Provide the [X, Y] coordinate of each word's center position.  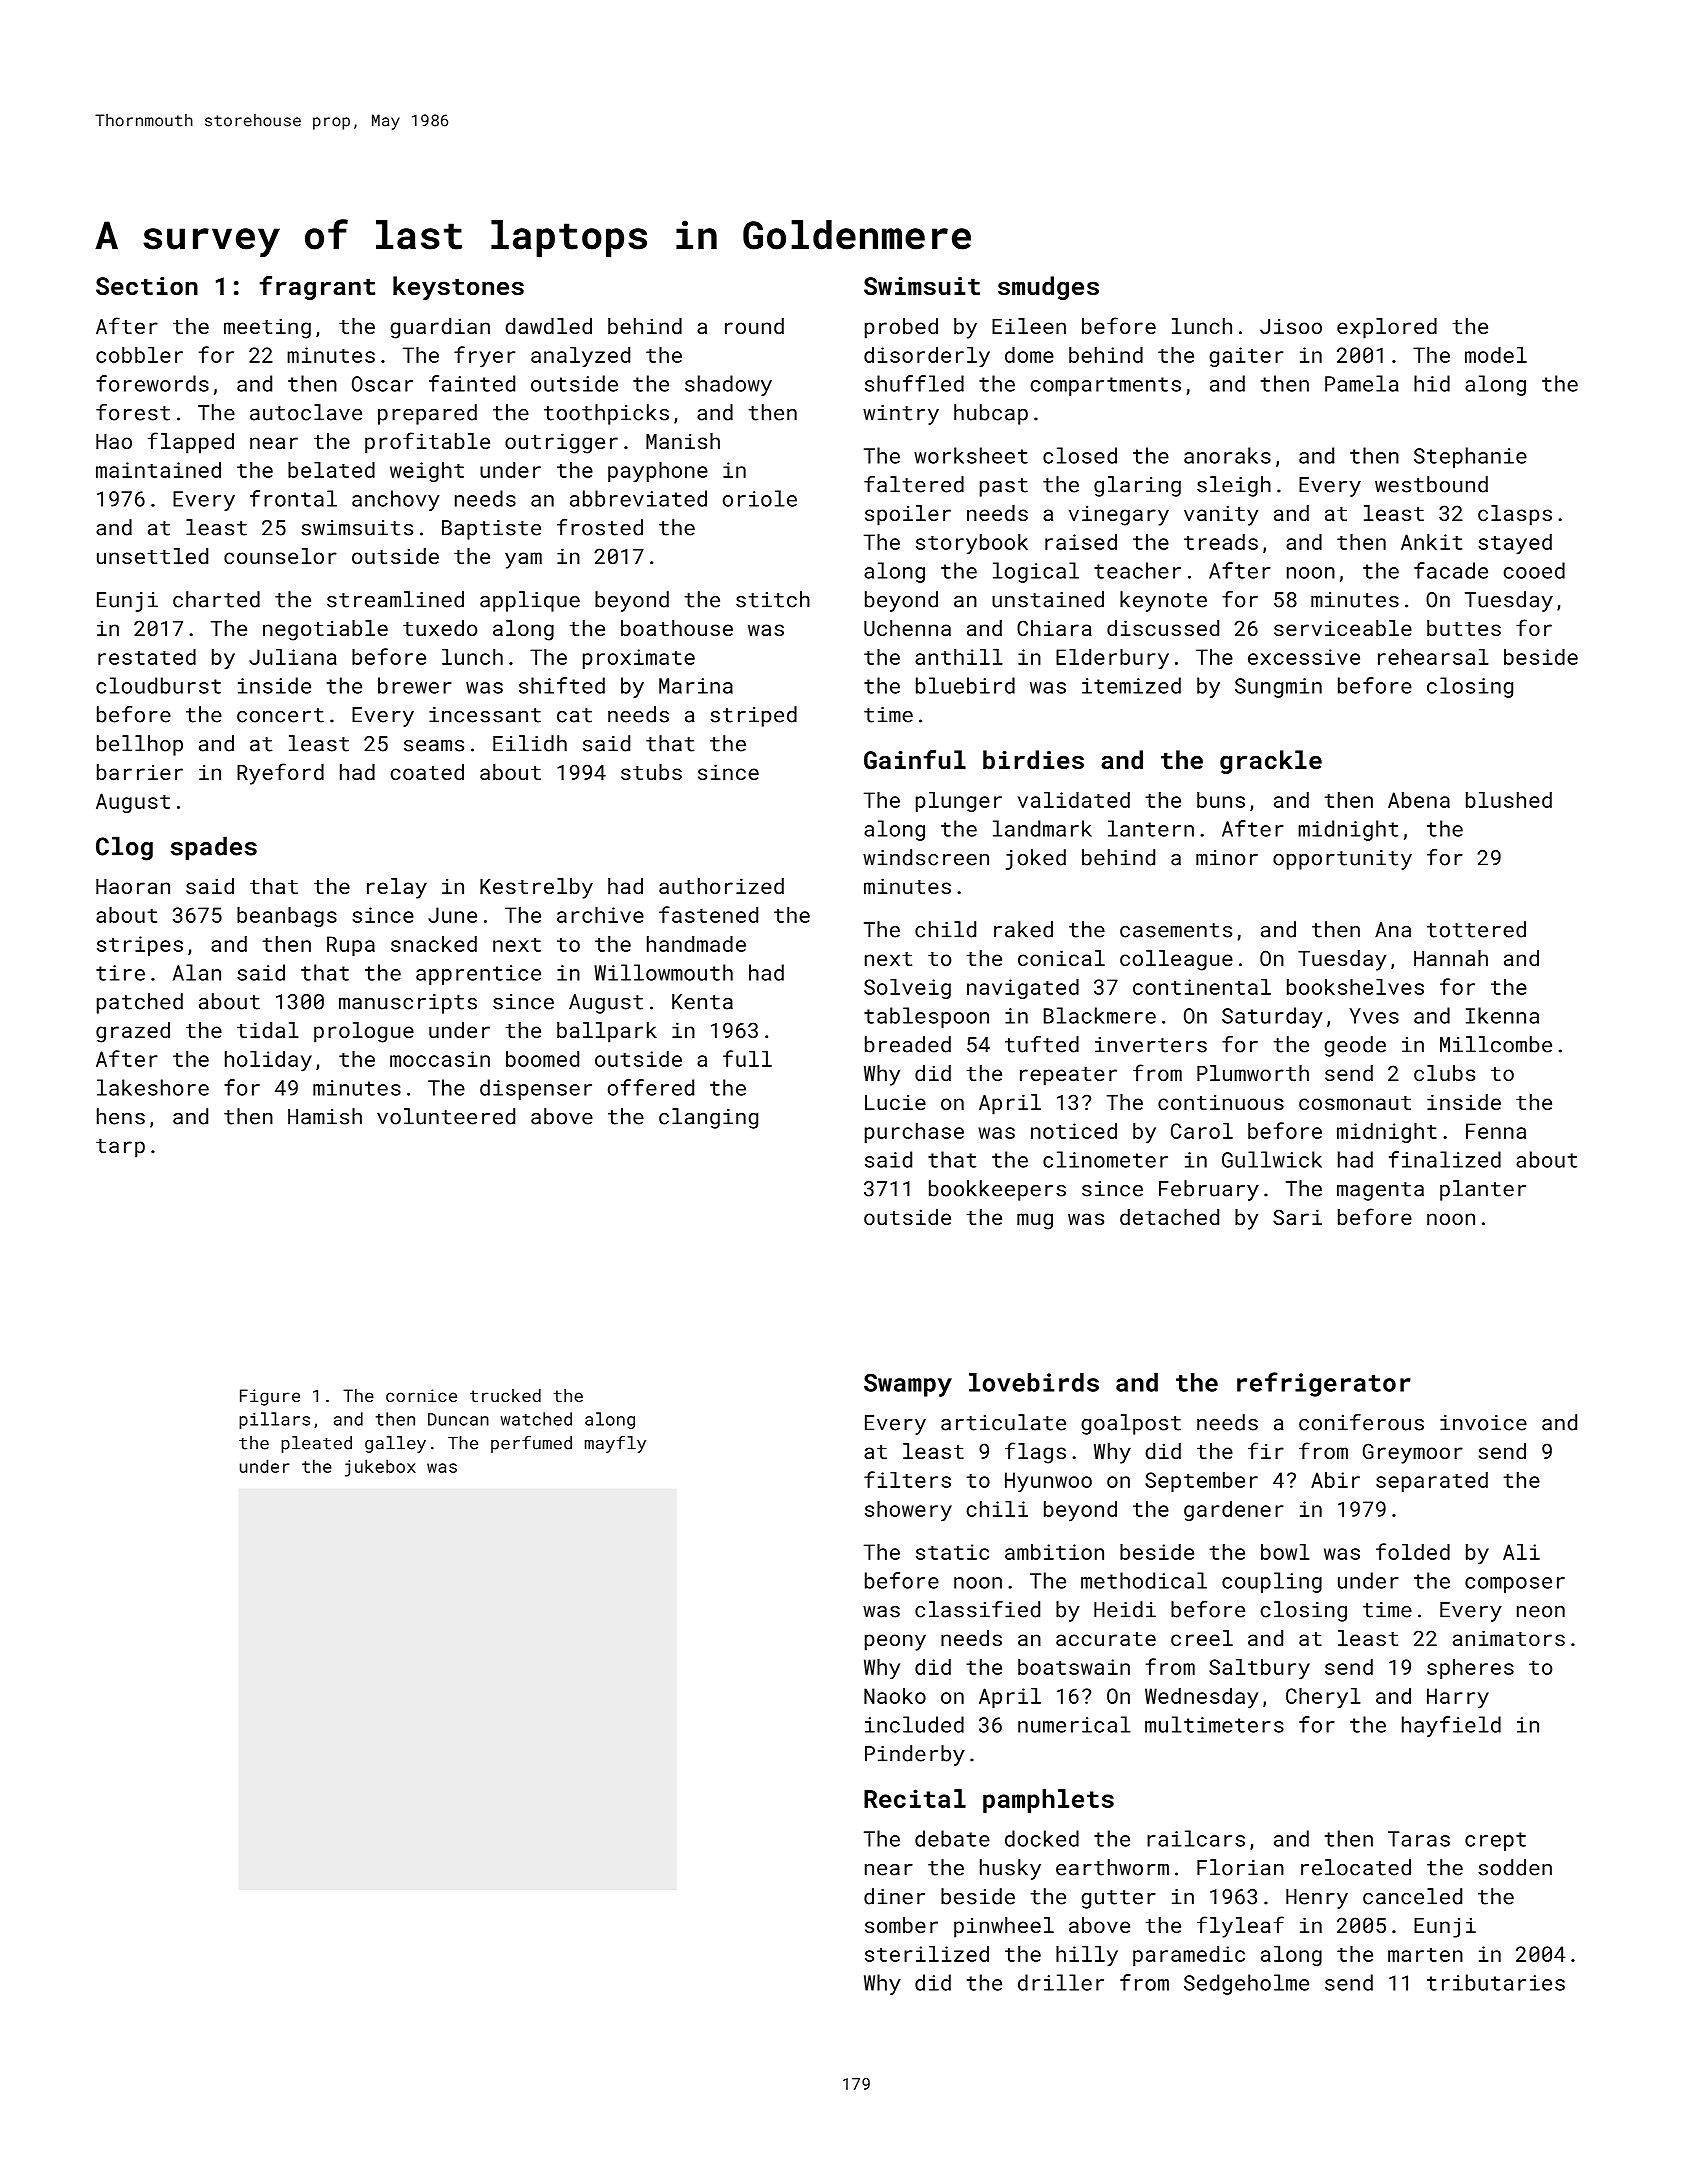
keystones [458, 288]
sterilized [927, 1954]
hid [1432, 383]
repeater [1068, 1076]
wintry [901, 415]
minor [1227, 858]
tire [120, 973]
